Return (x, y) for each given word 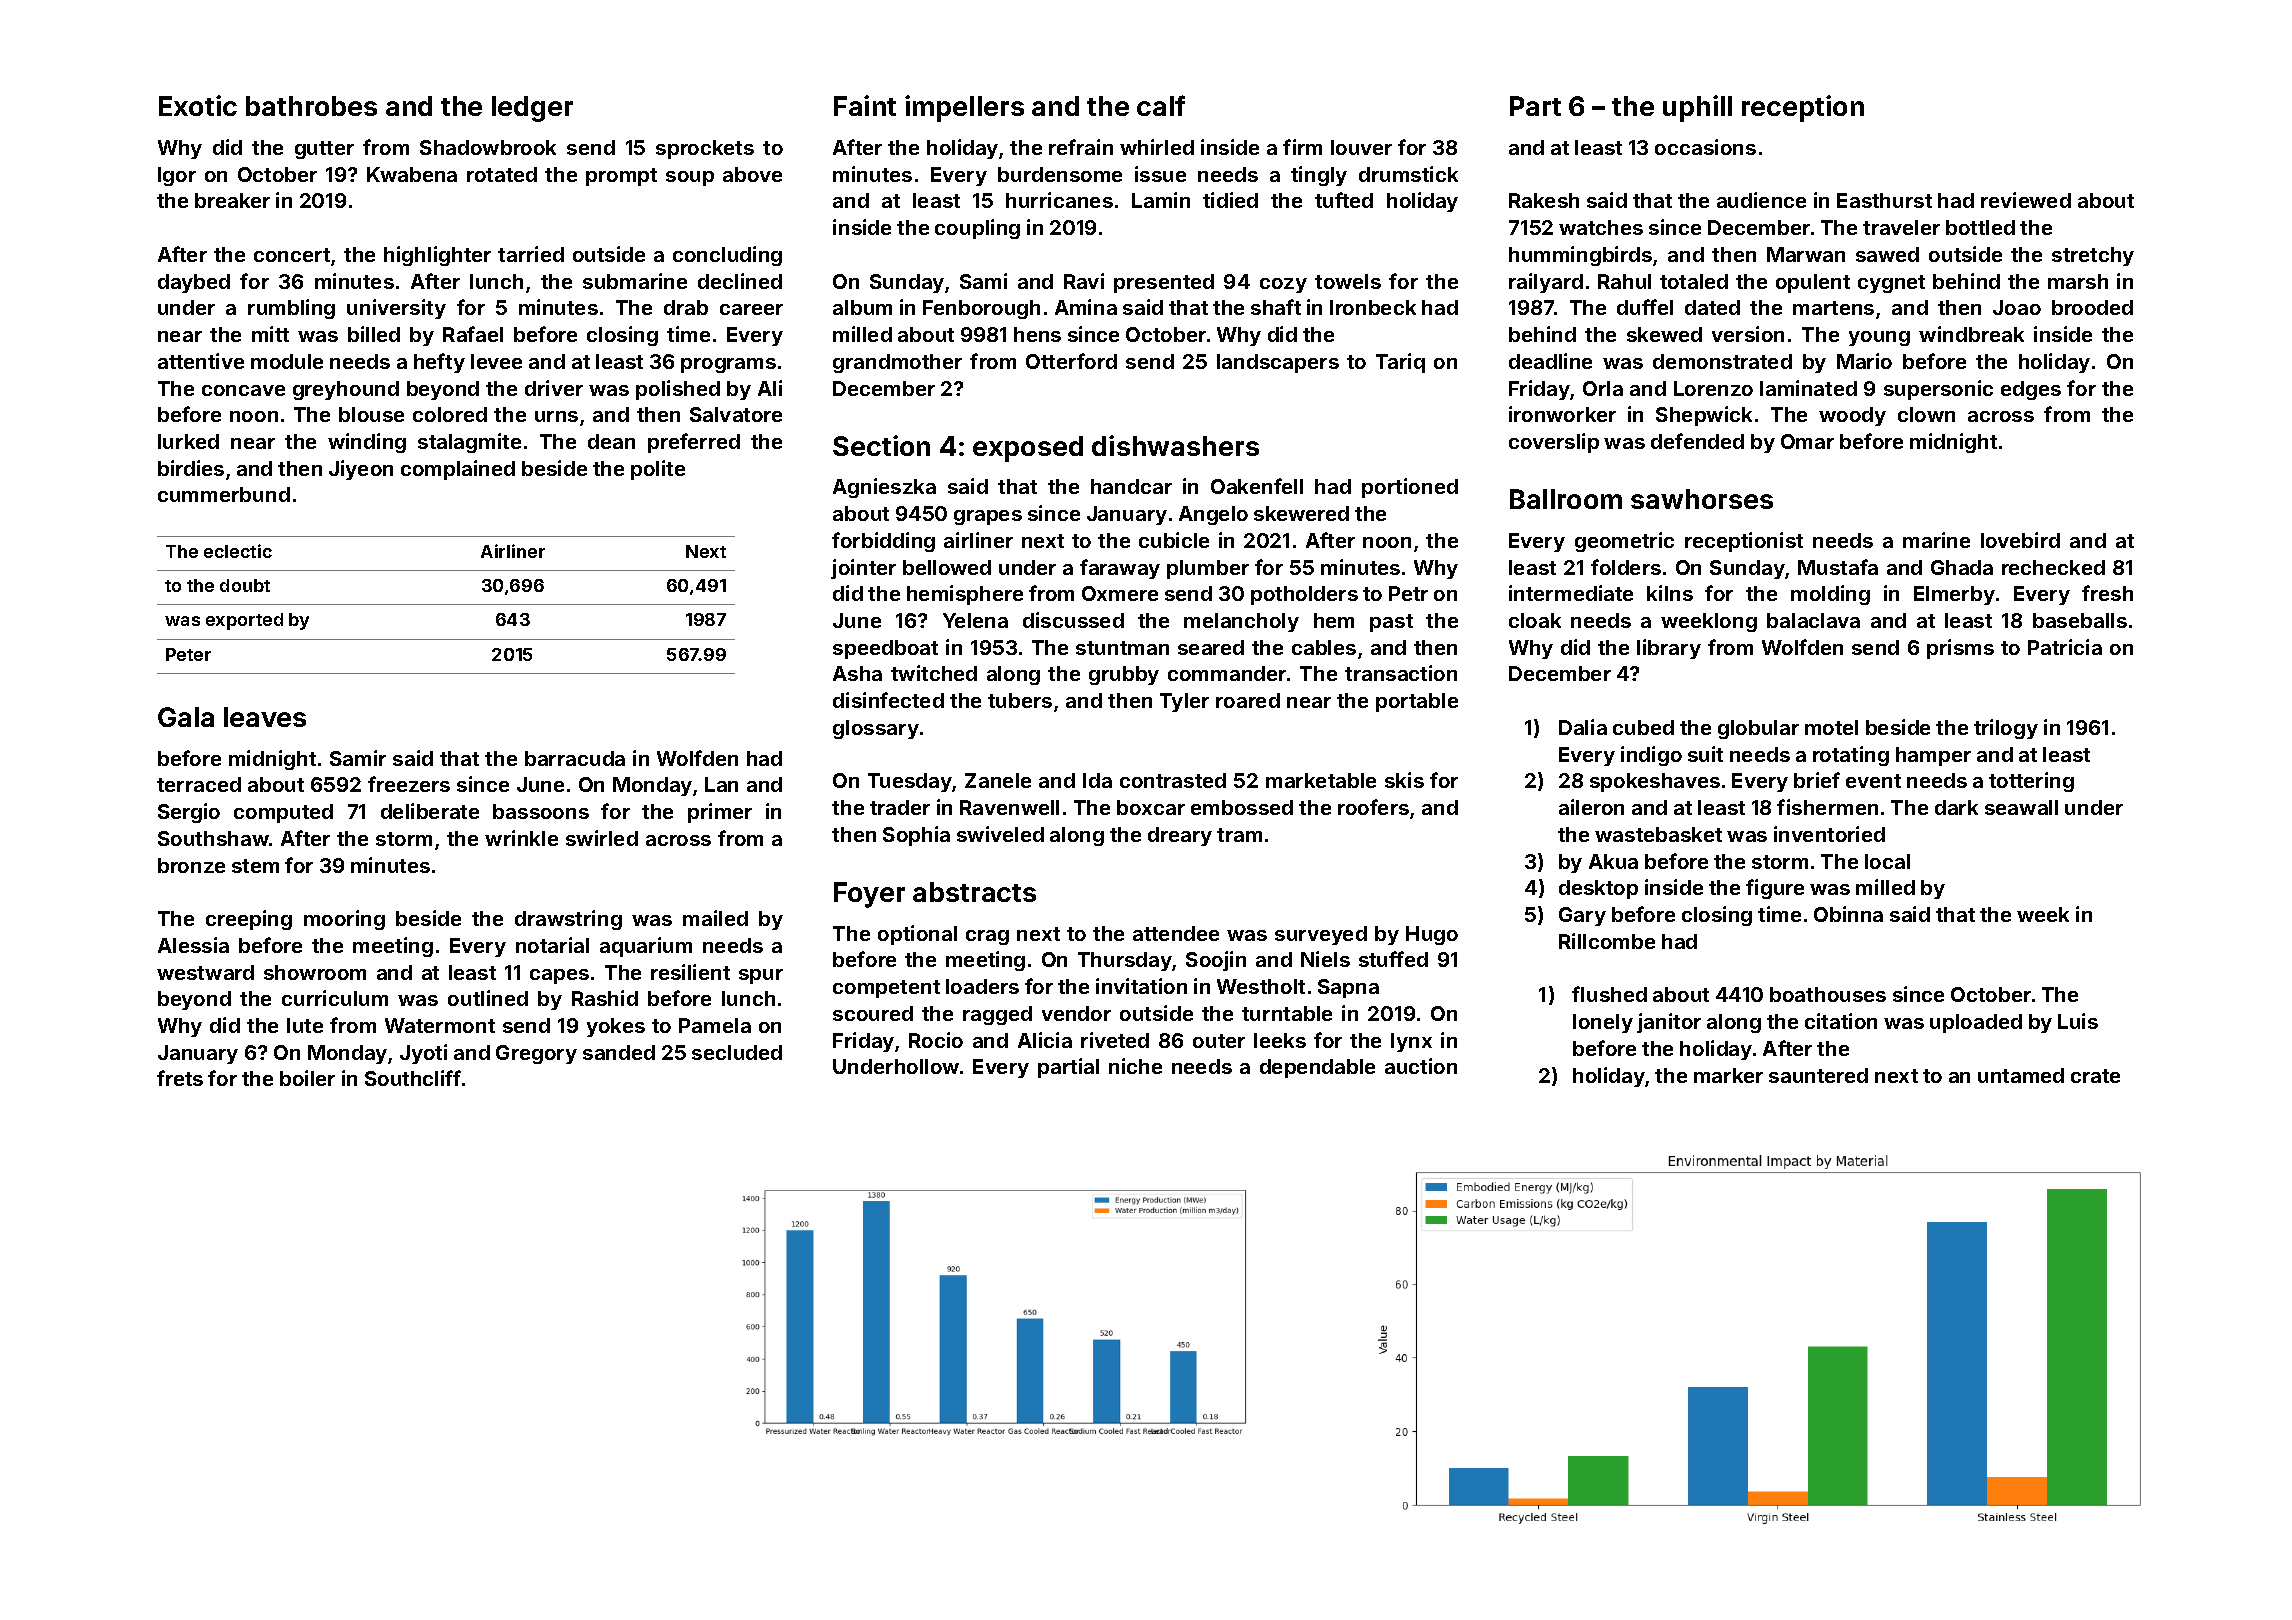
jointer (863, 569)
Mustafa (1838, 567)
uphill (1697, 108)
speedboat (885, 649)
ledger (532, 109)
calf (1161, 105)
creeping (249, 920)
